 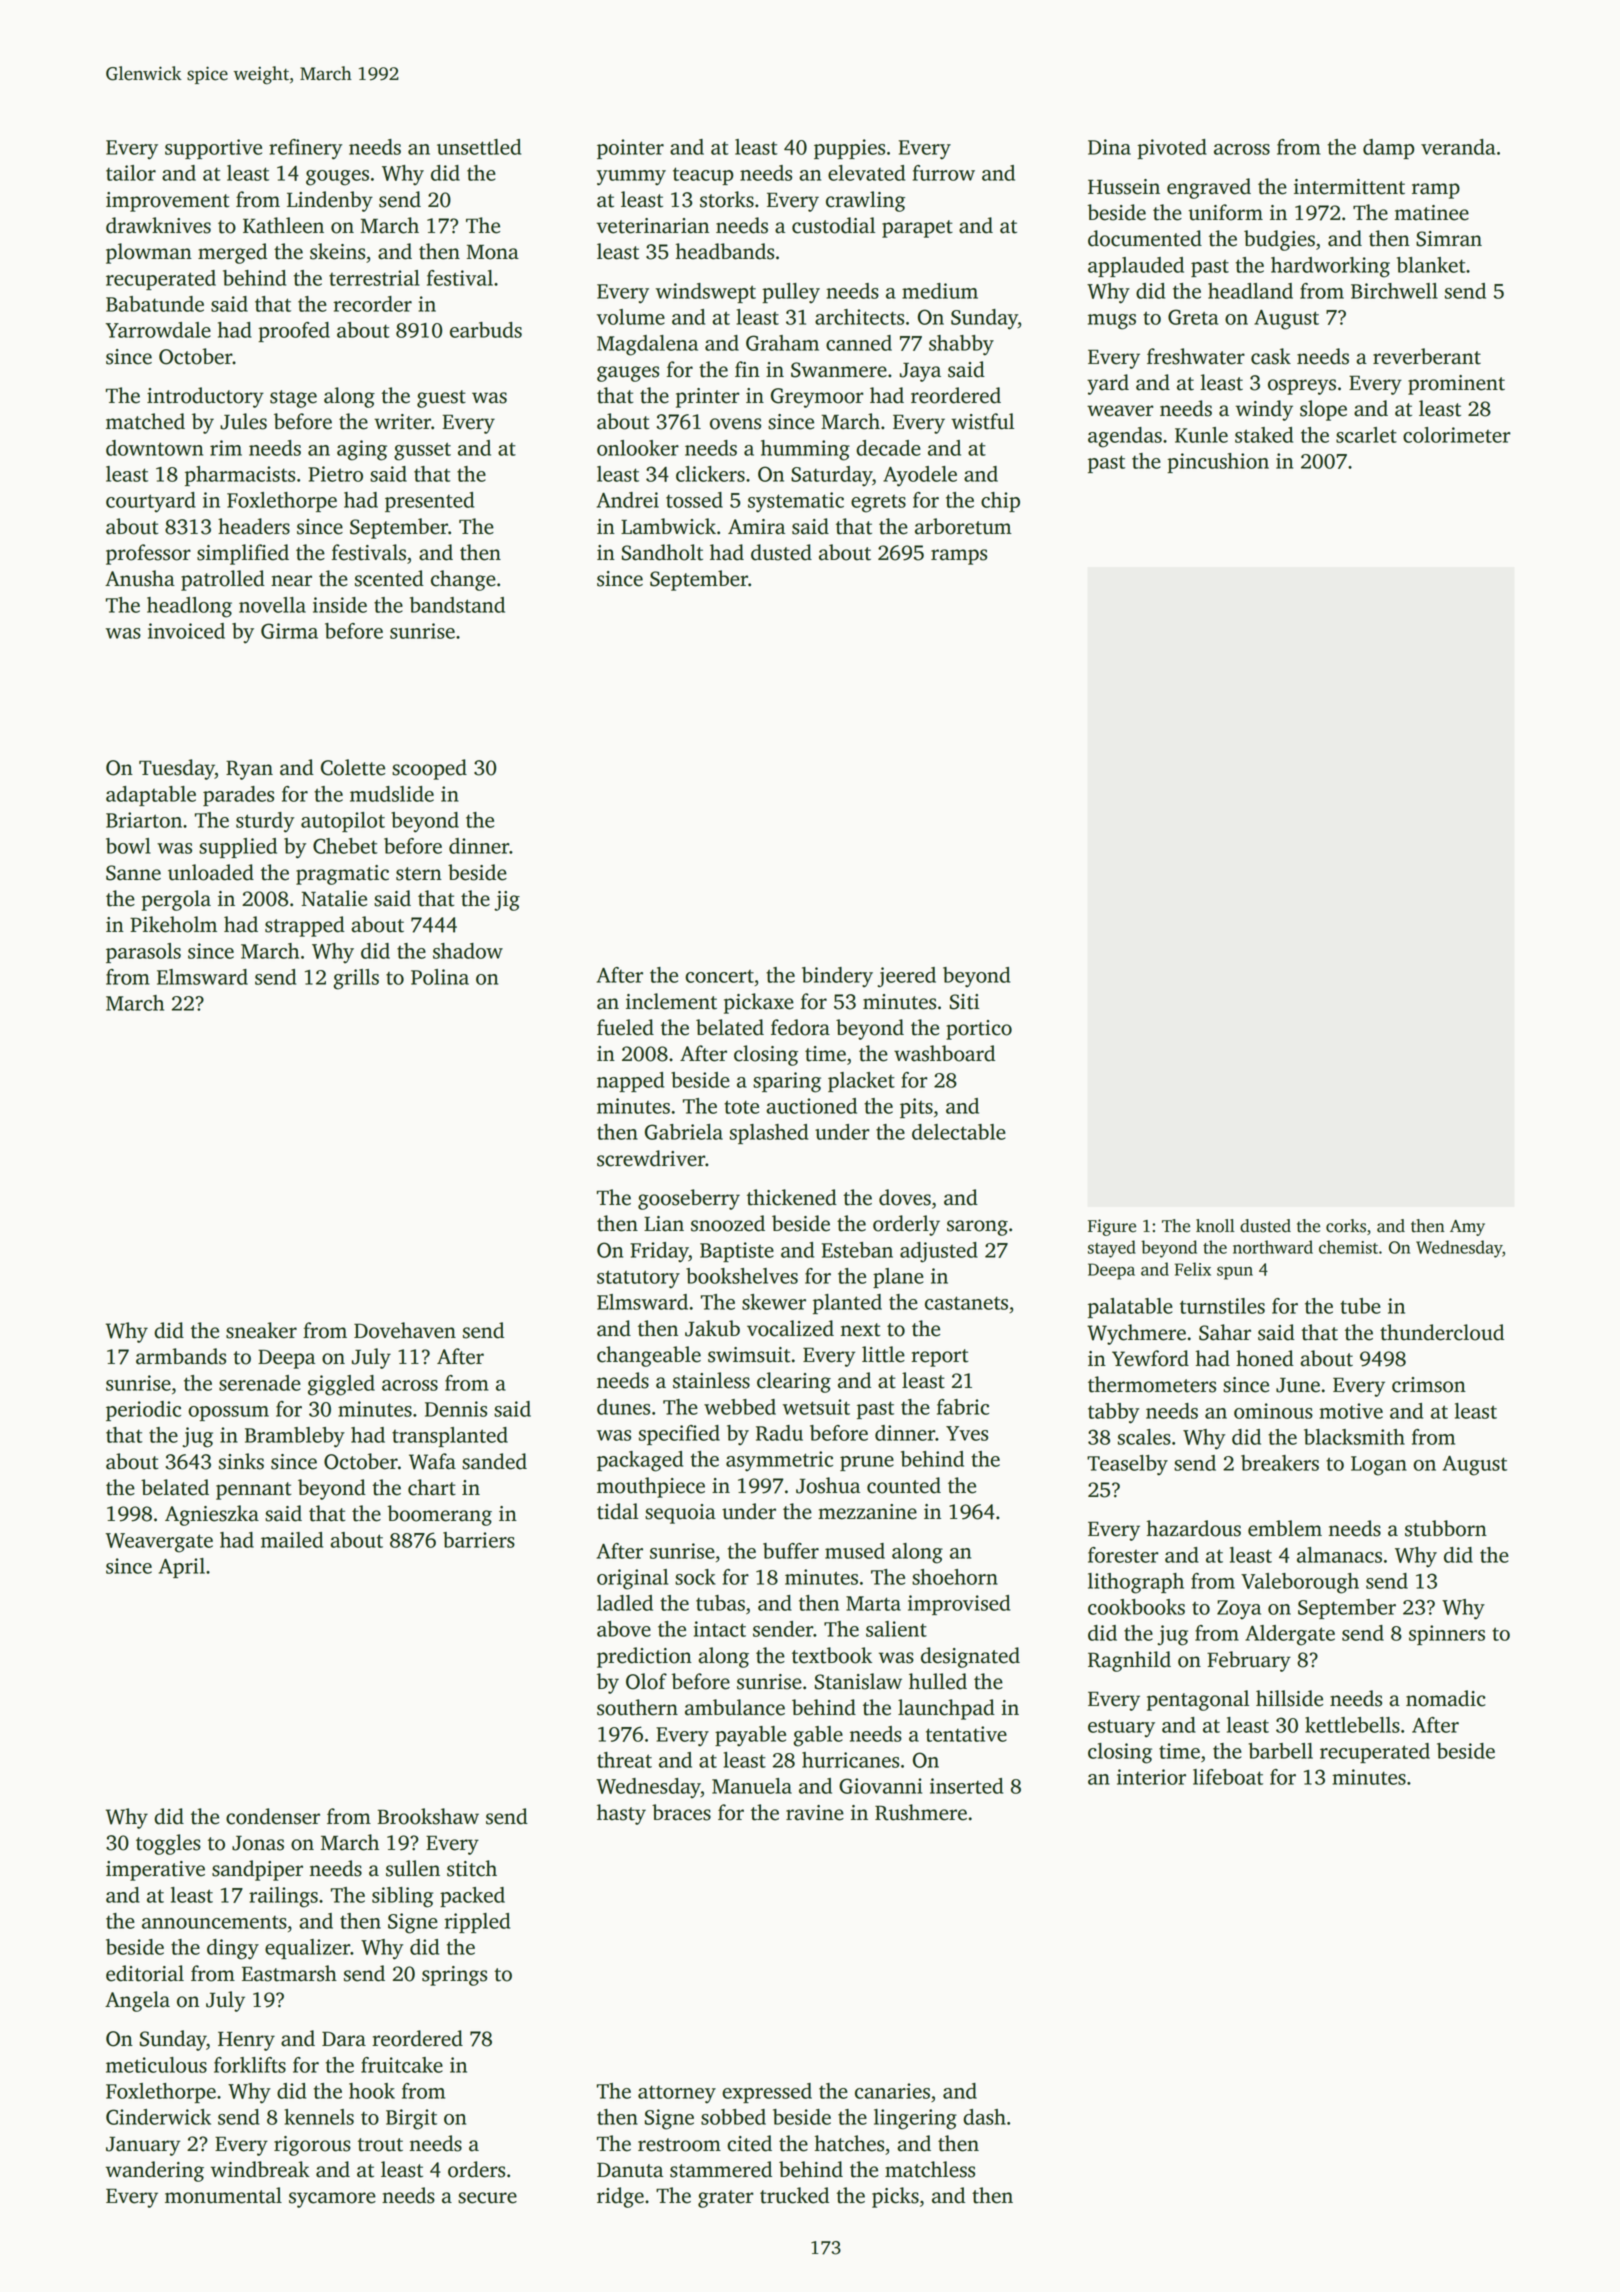 What do you see at coordinates (631, 317) in the screenshot?
I see `volume` at bounding box center [631, 317].
